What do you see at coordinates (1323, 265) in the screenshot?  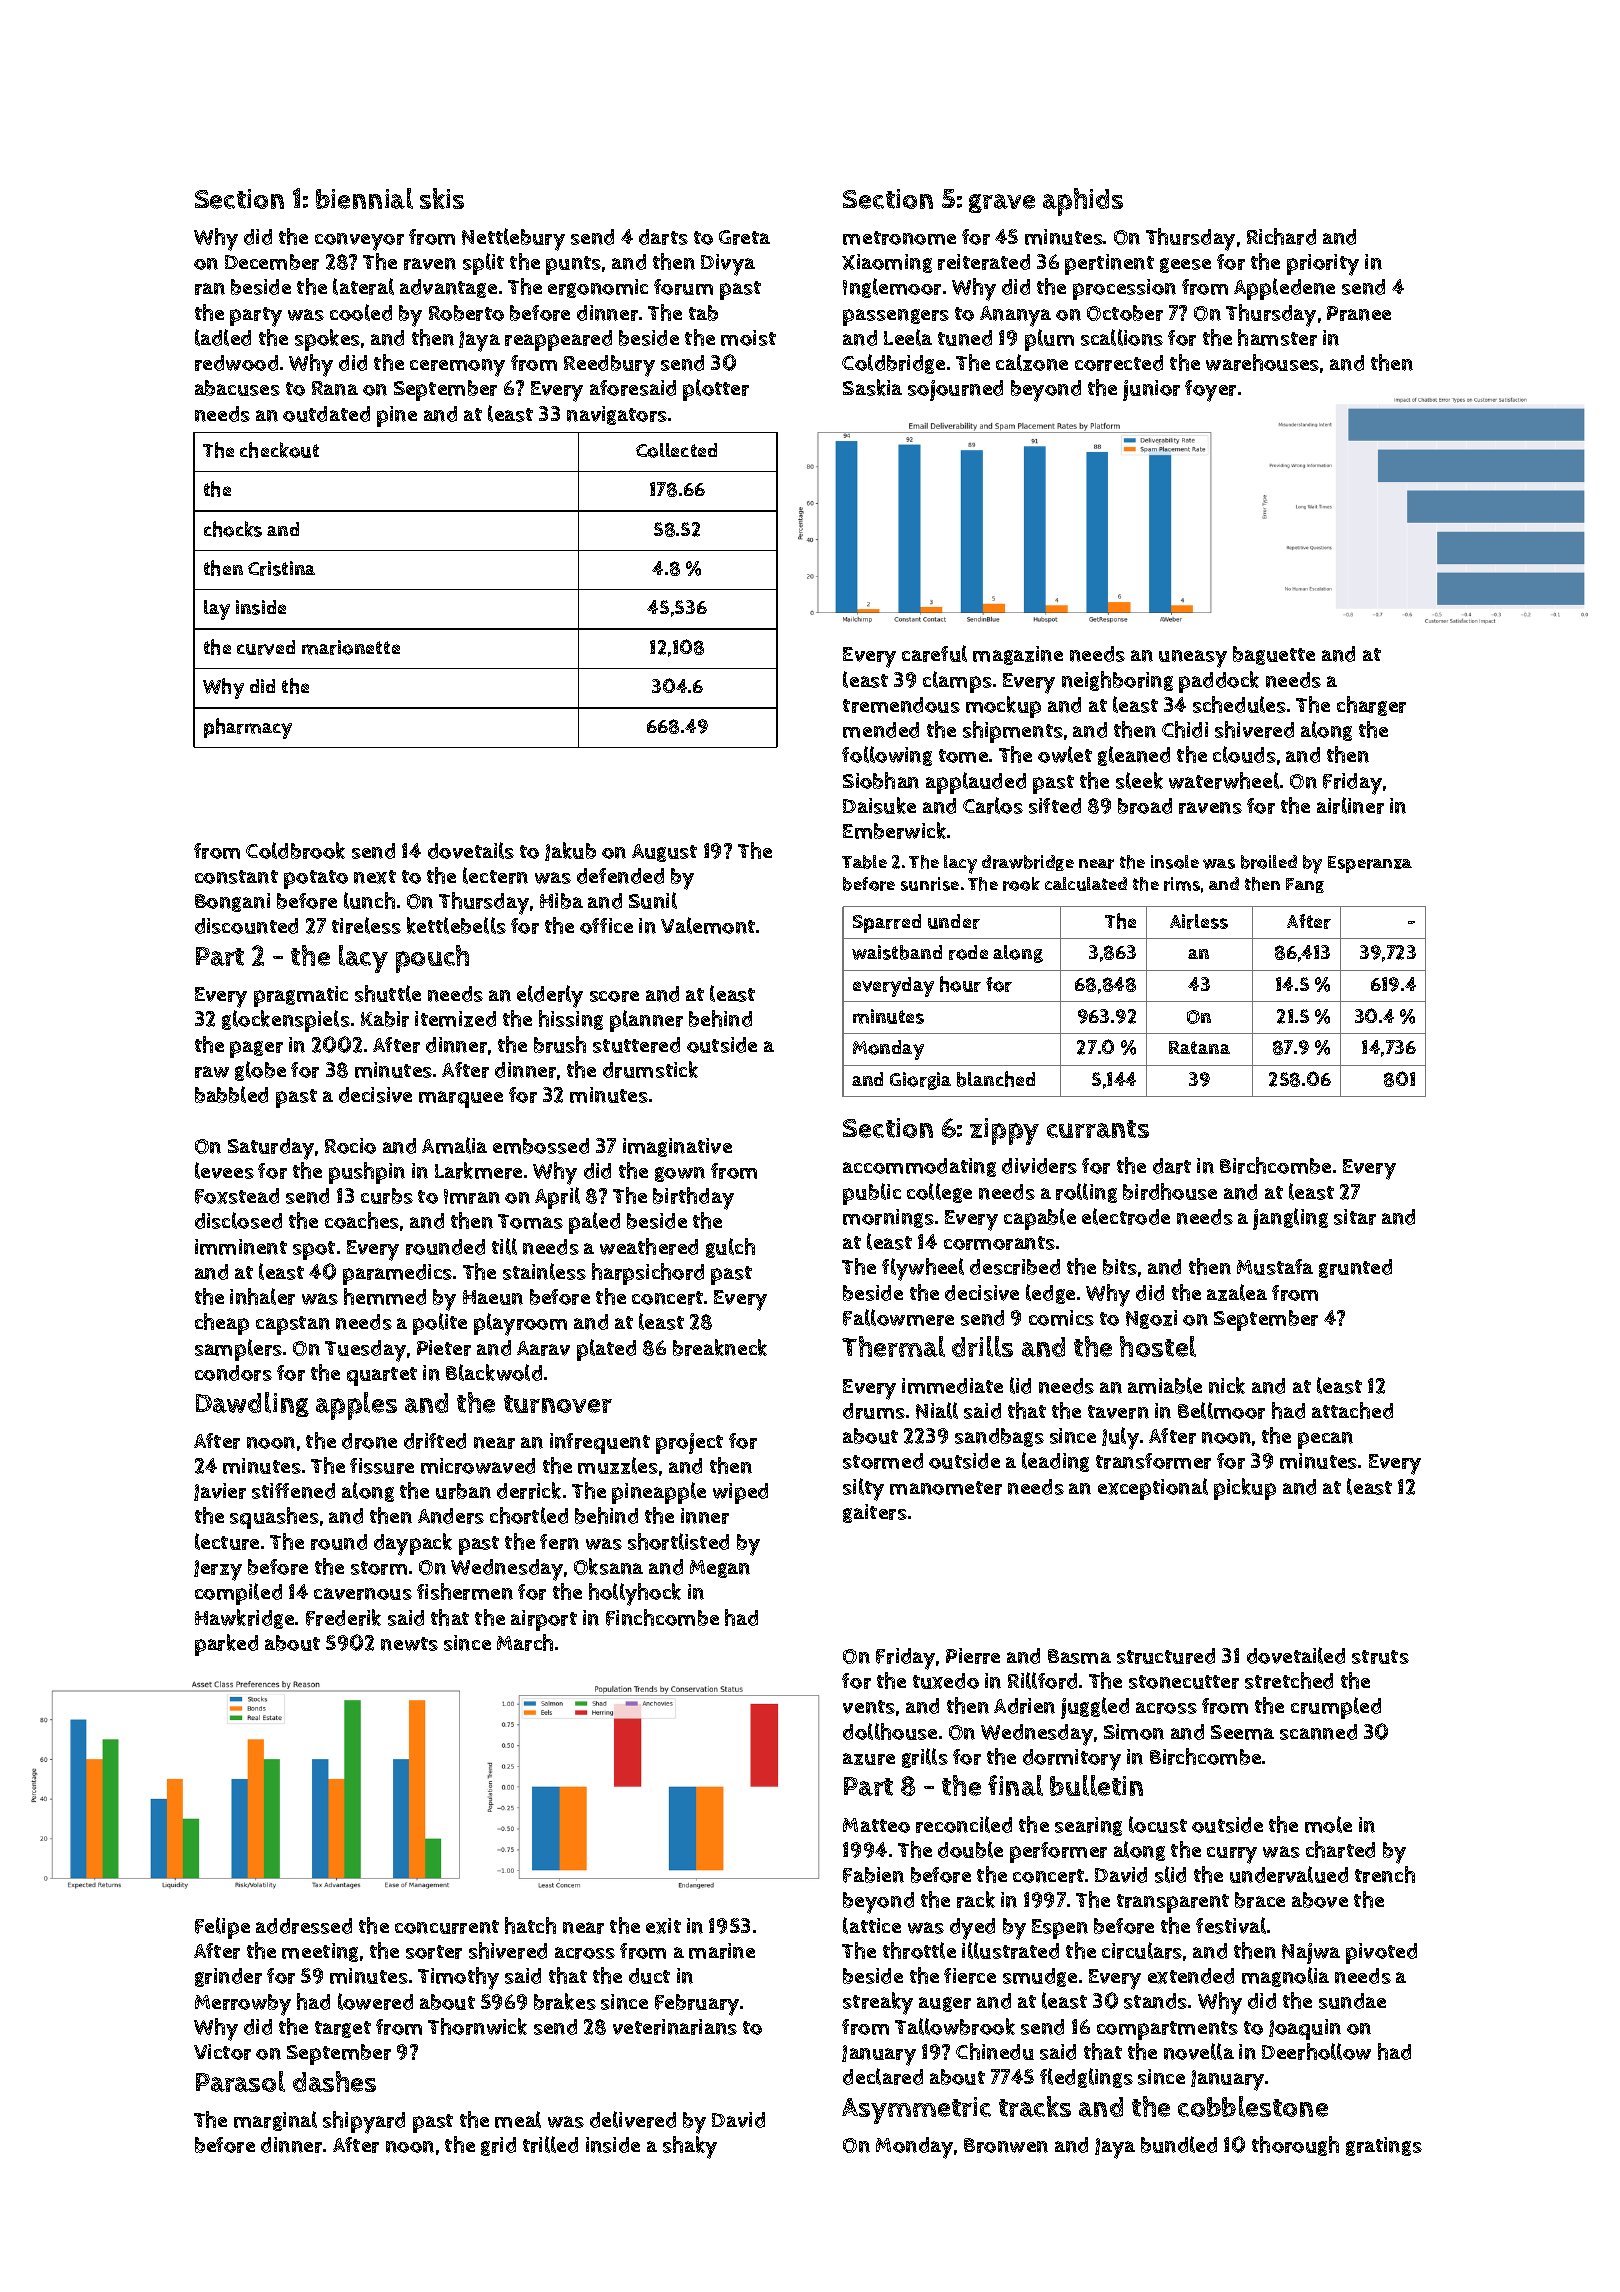 I see `priority` at bounding box center [1323, 265].
